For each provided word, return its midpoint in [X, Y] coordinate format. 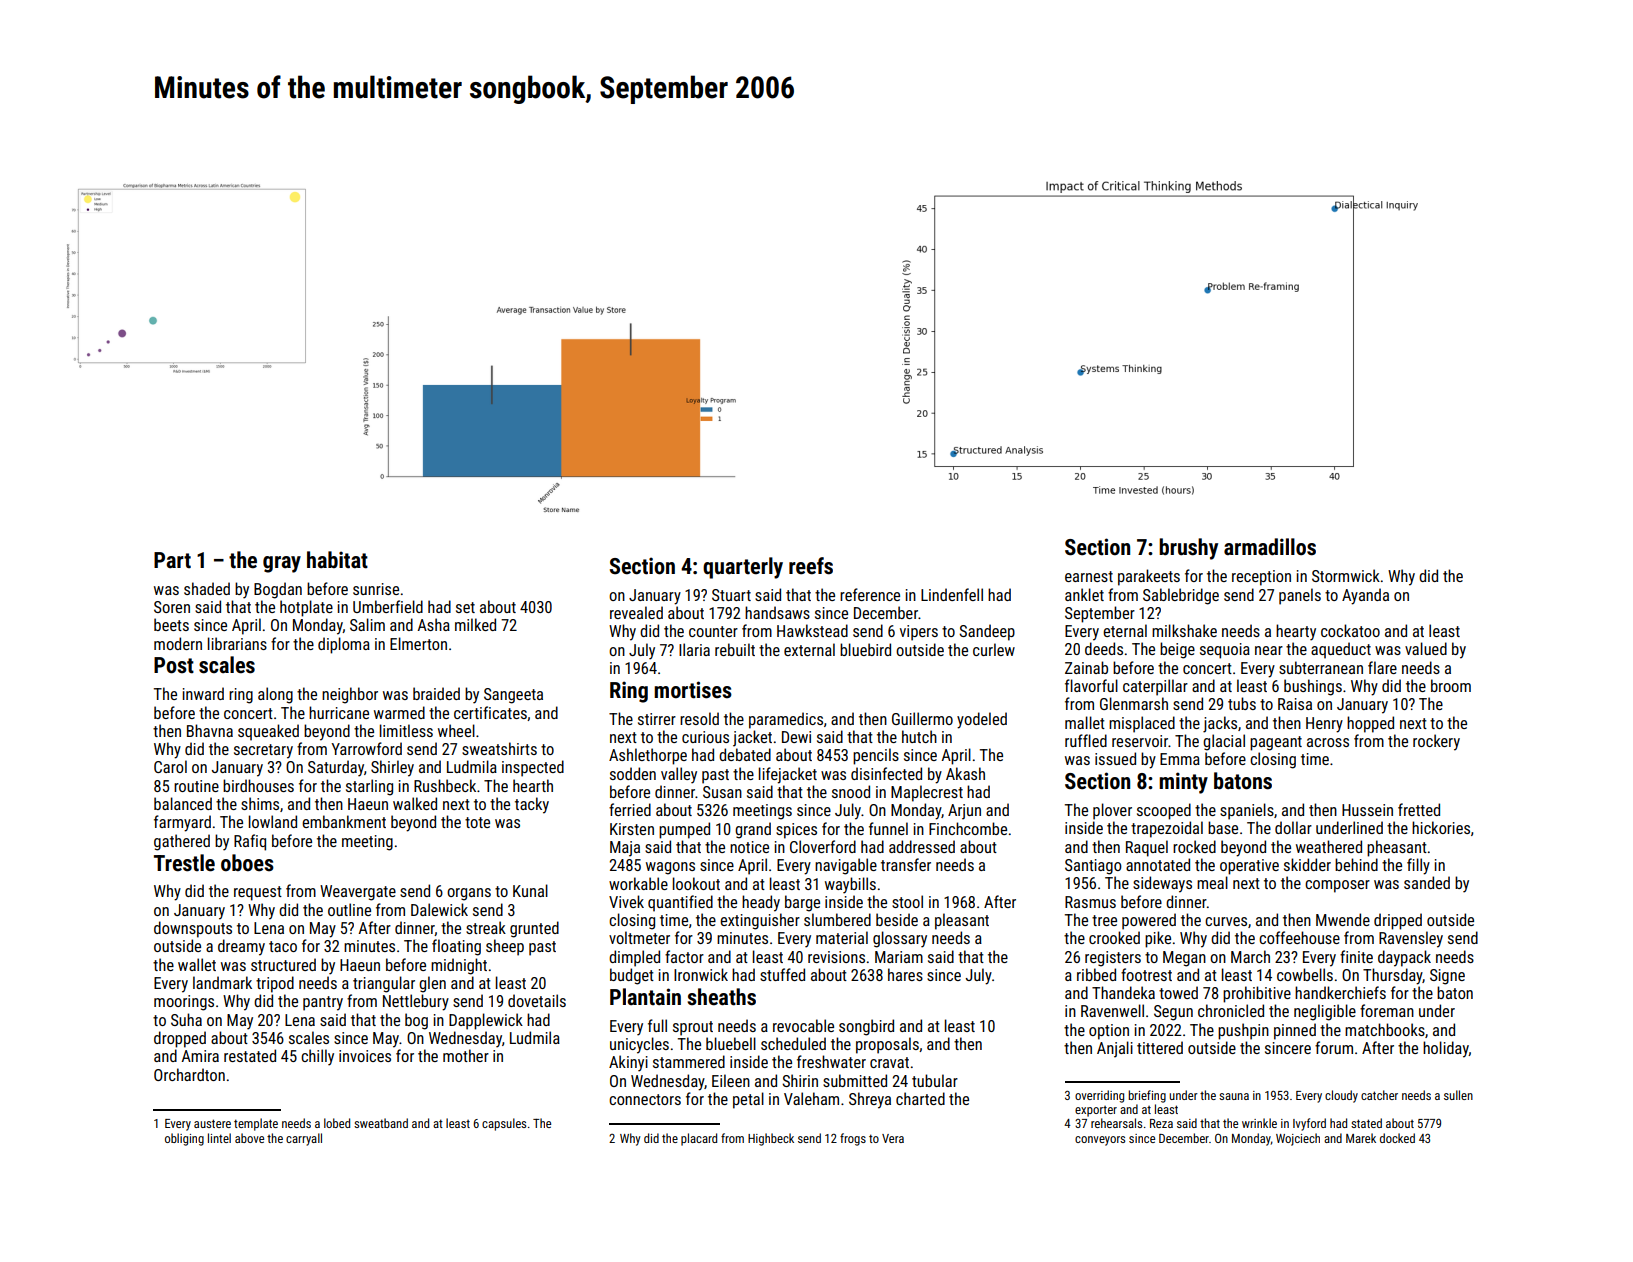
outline [349, 909]
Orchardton [189, 1074]
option [1109, 1032]
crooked [1114, 937]
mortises [693, 690]
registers [1113, 959]
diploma [344, 645]
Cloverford [823, 846]
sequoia [1225, 651]
